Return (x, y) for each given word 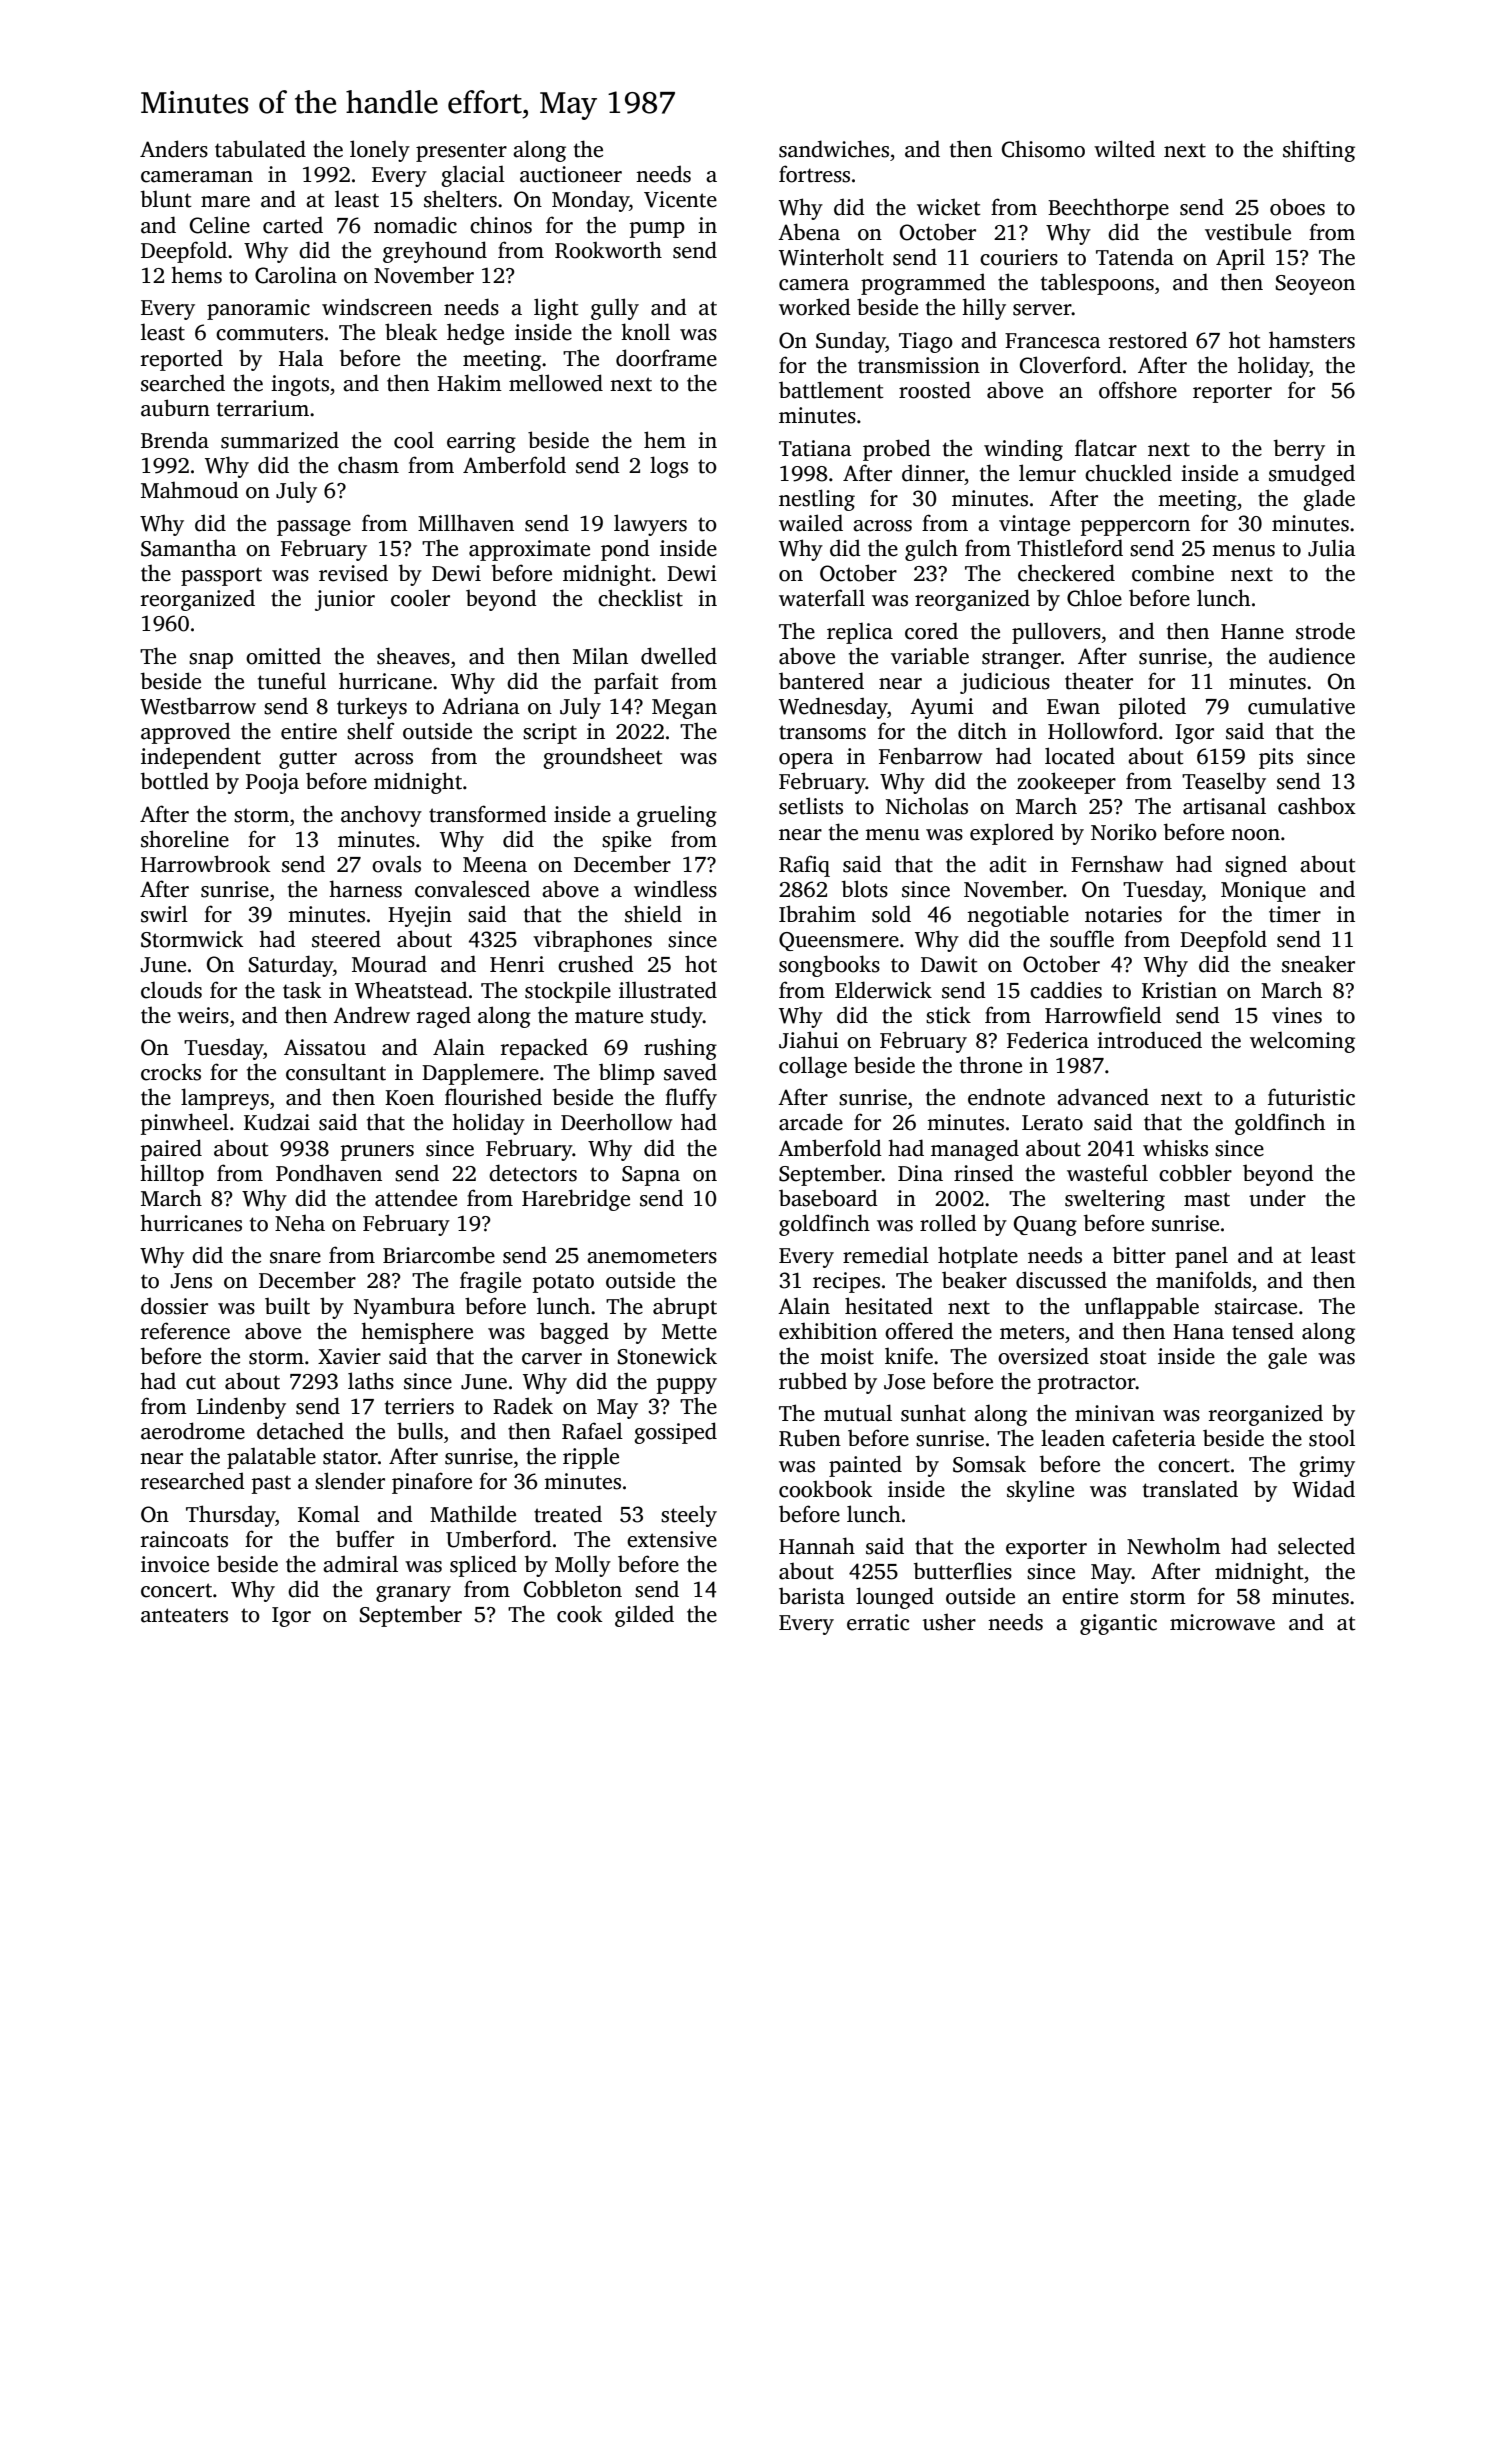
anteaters (184, 1615)
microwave (1222, 1622)
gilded (644, 1616)
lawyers (650, 525)
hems (196, 275)
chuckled (1128, 473)
